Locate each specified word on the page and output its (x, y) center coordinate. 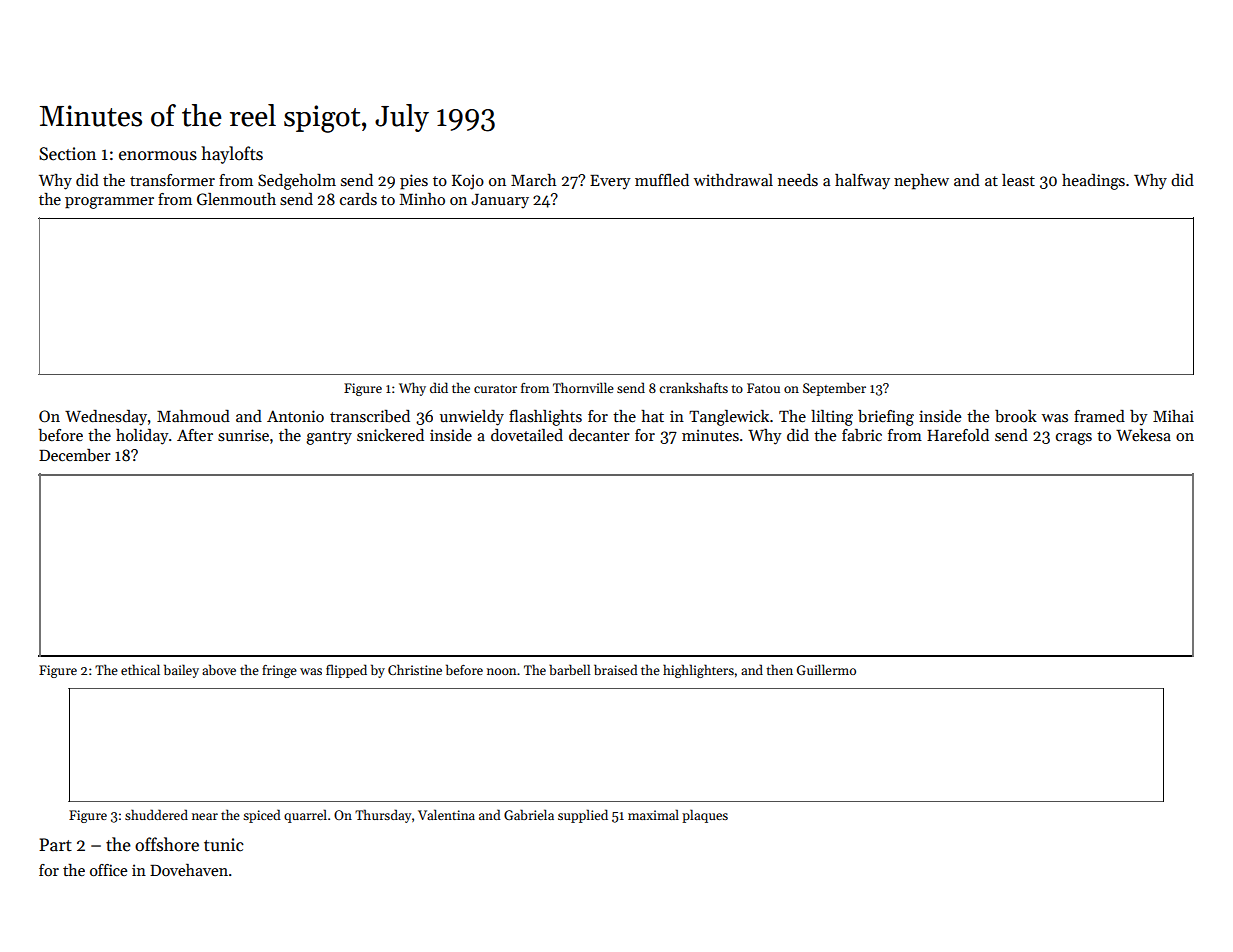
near (205, 816)
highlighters (698, 671)
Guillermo (826, 669)
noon (501, 671)
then (779, 669)
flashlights (545, 418)
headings (1093, 182)
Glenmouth (236, 199)
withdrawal (733, 180)
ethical (140, 669)
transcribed (370, 416)
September (834, 389)
